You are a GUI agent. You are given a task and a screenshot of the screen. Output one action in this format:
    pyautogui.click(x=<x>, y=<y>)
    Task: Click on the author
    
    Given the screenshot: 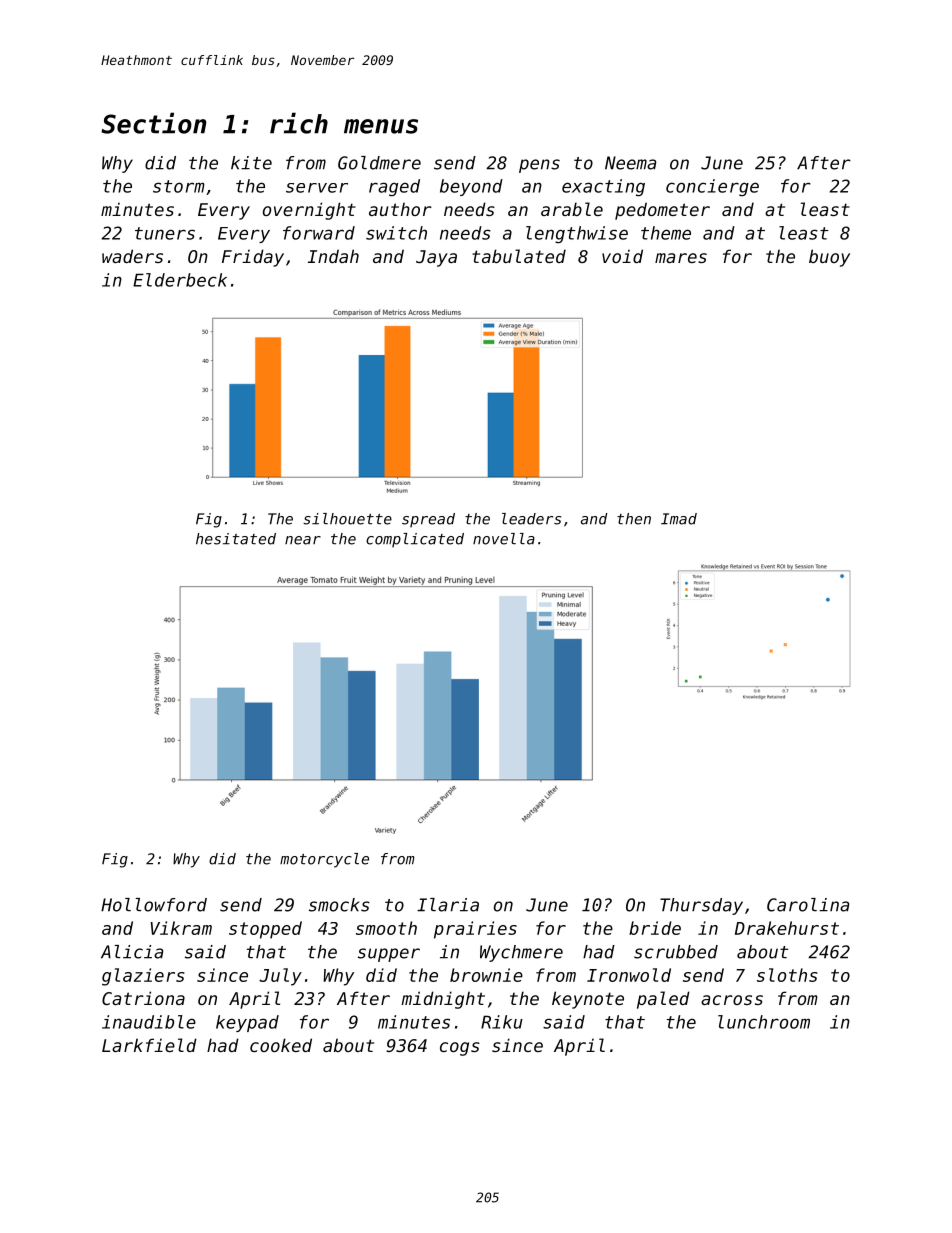 What is the action you would take?
    pyautogui.click(x=400, y=209)
